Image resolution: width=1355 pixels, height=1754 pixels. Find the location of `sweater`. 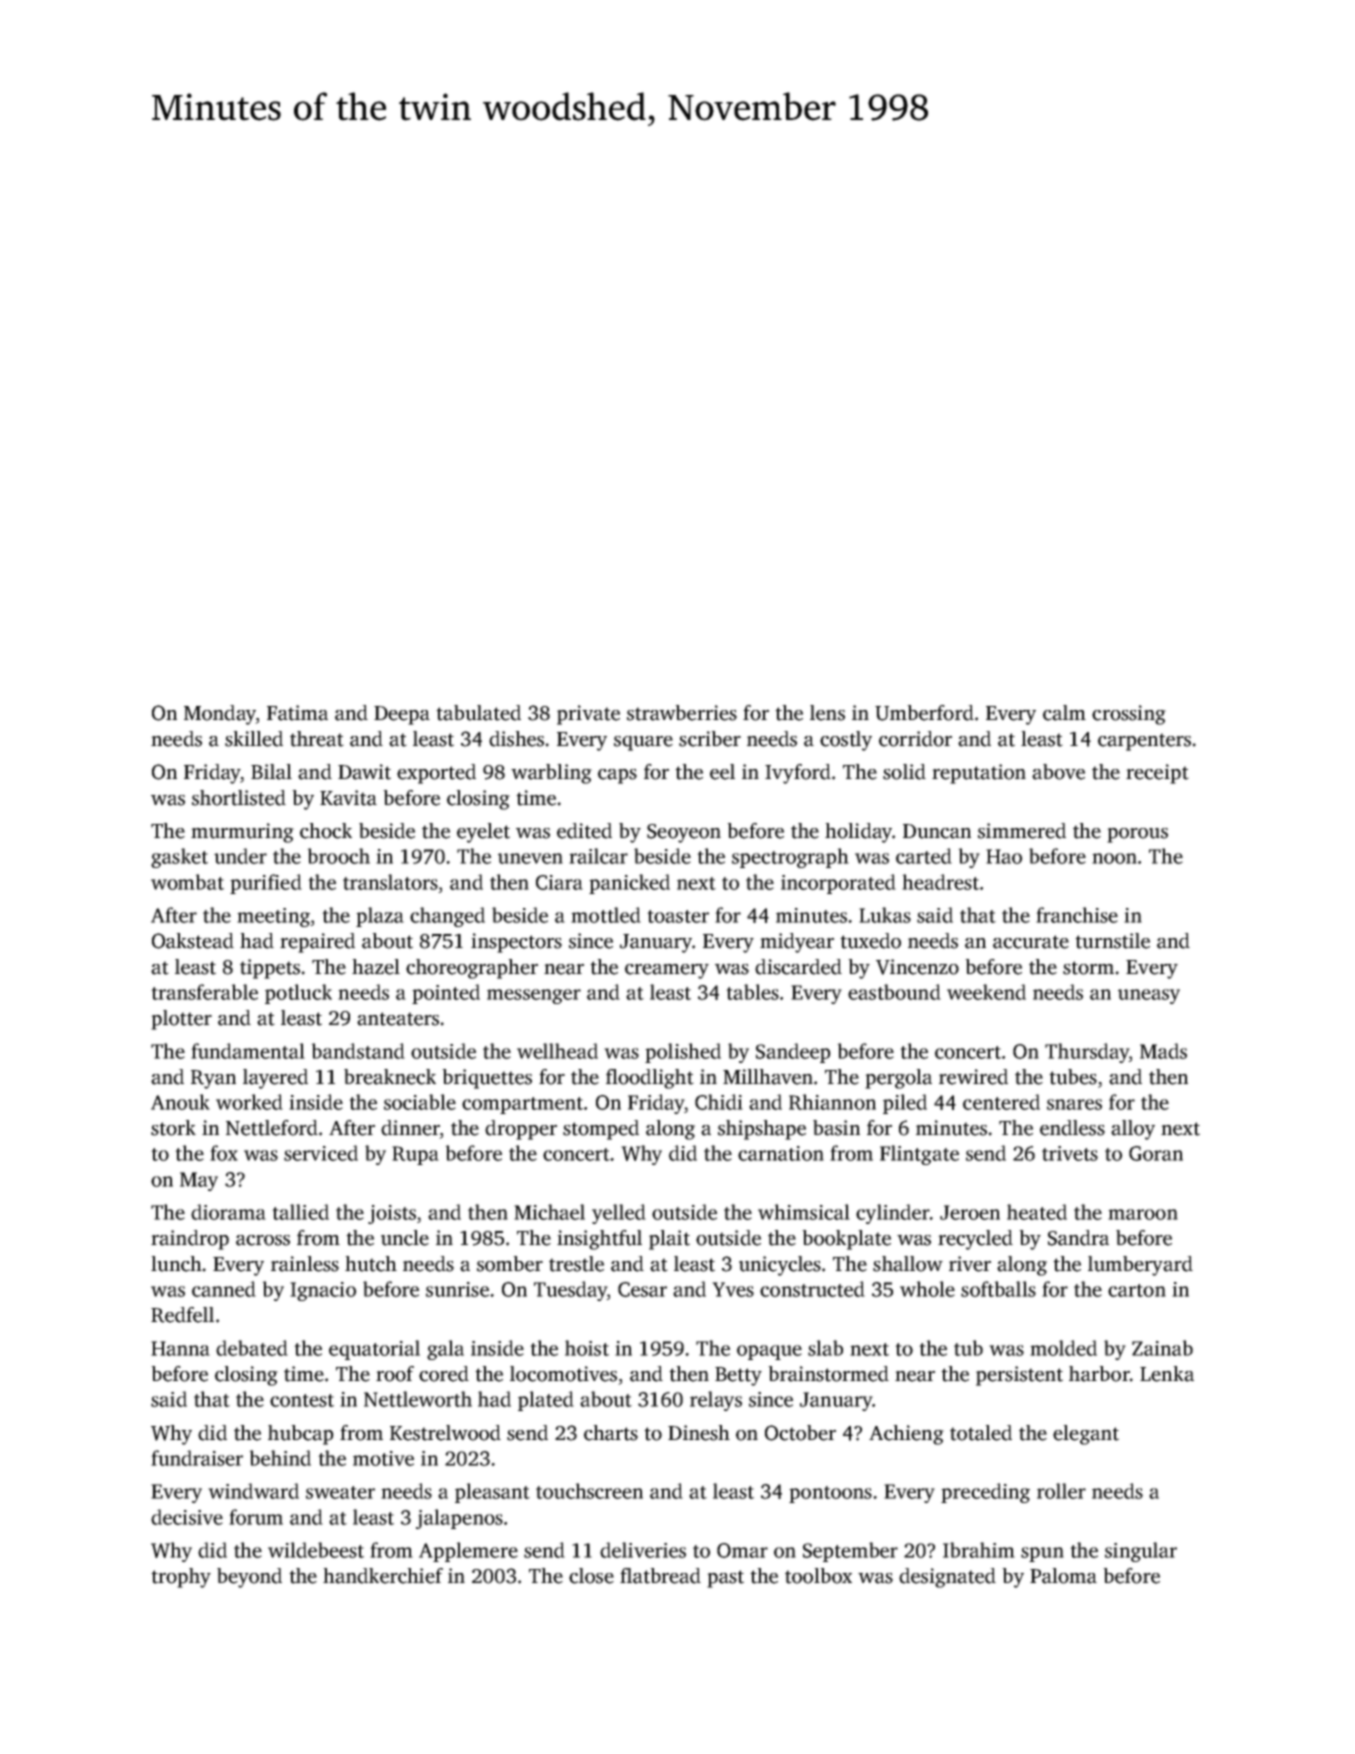

sweater is located at coordinates (340, 1492).
